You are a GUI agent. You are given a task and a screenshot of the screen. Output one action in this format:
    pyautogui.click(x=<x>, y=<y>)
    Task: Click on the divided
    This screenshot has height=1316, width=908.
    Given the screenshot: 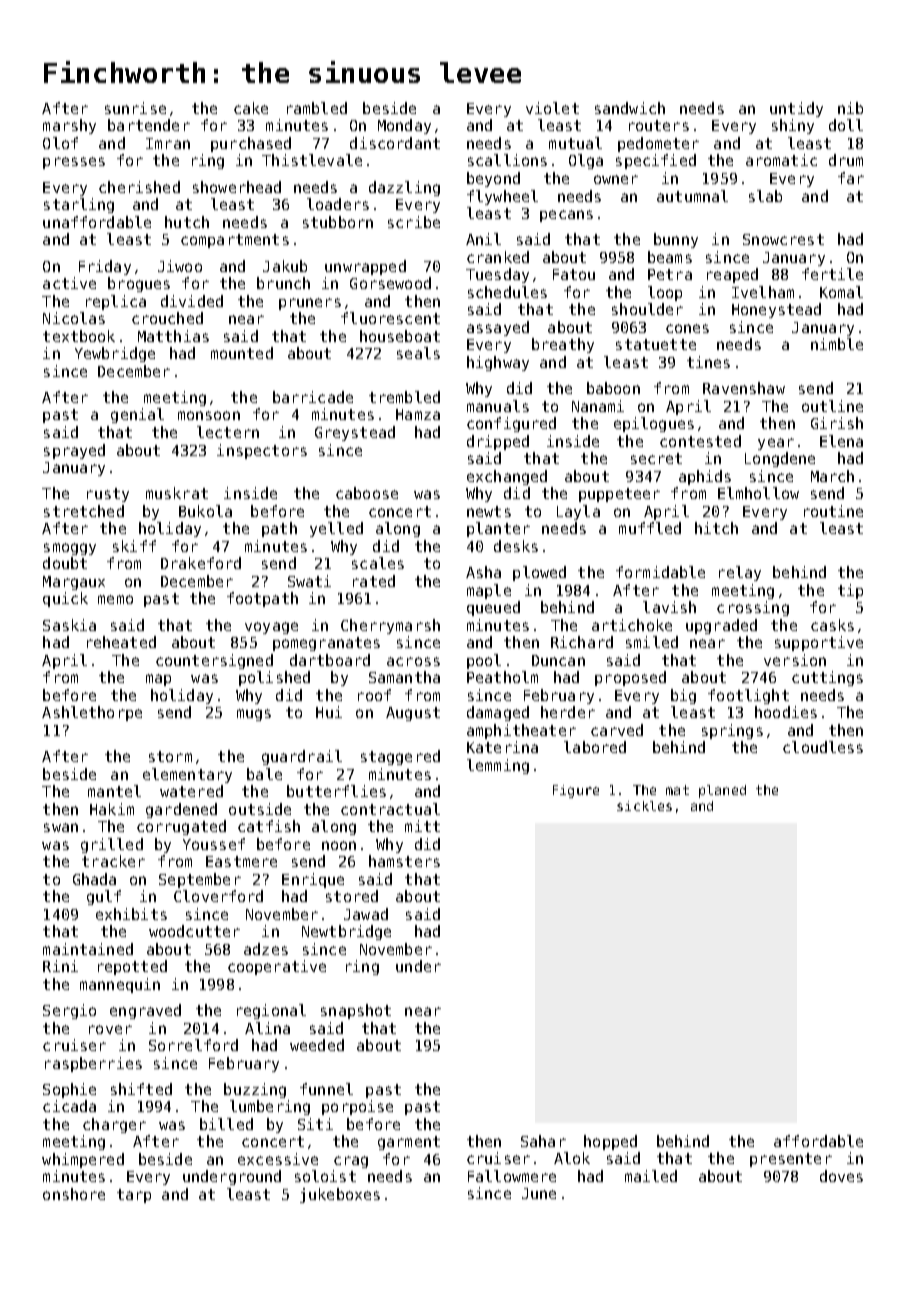 What is the action you would take?
    pyautogui.click(x=192, y=301)
